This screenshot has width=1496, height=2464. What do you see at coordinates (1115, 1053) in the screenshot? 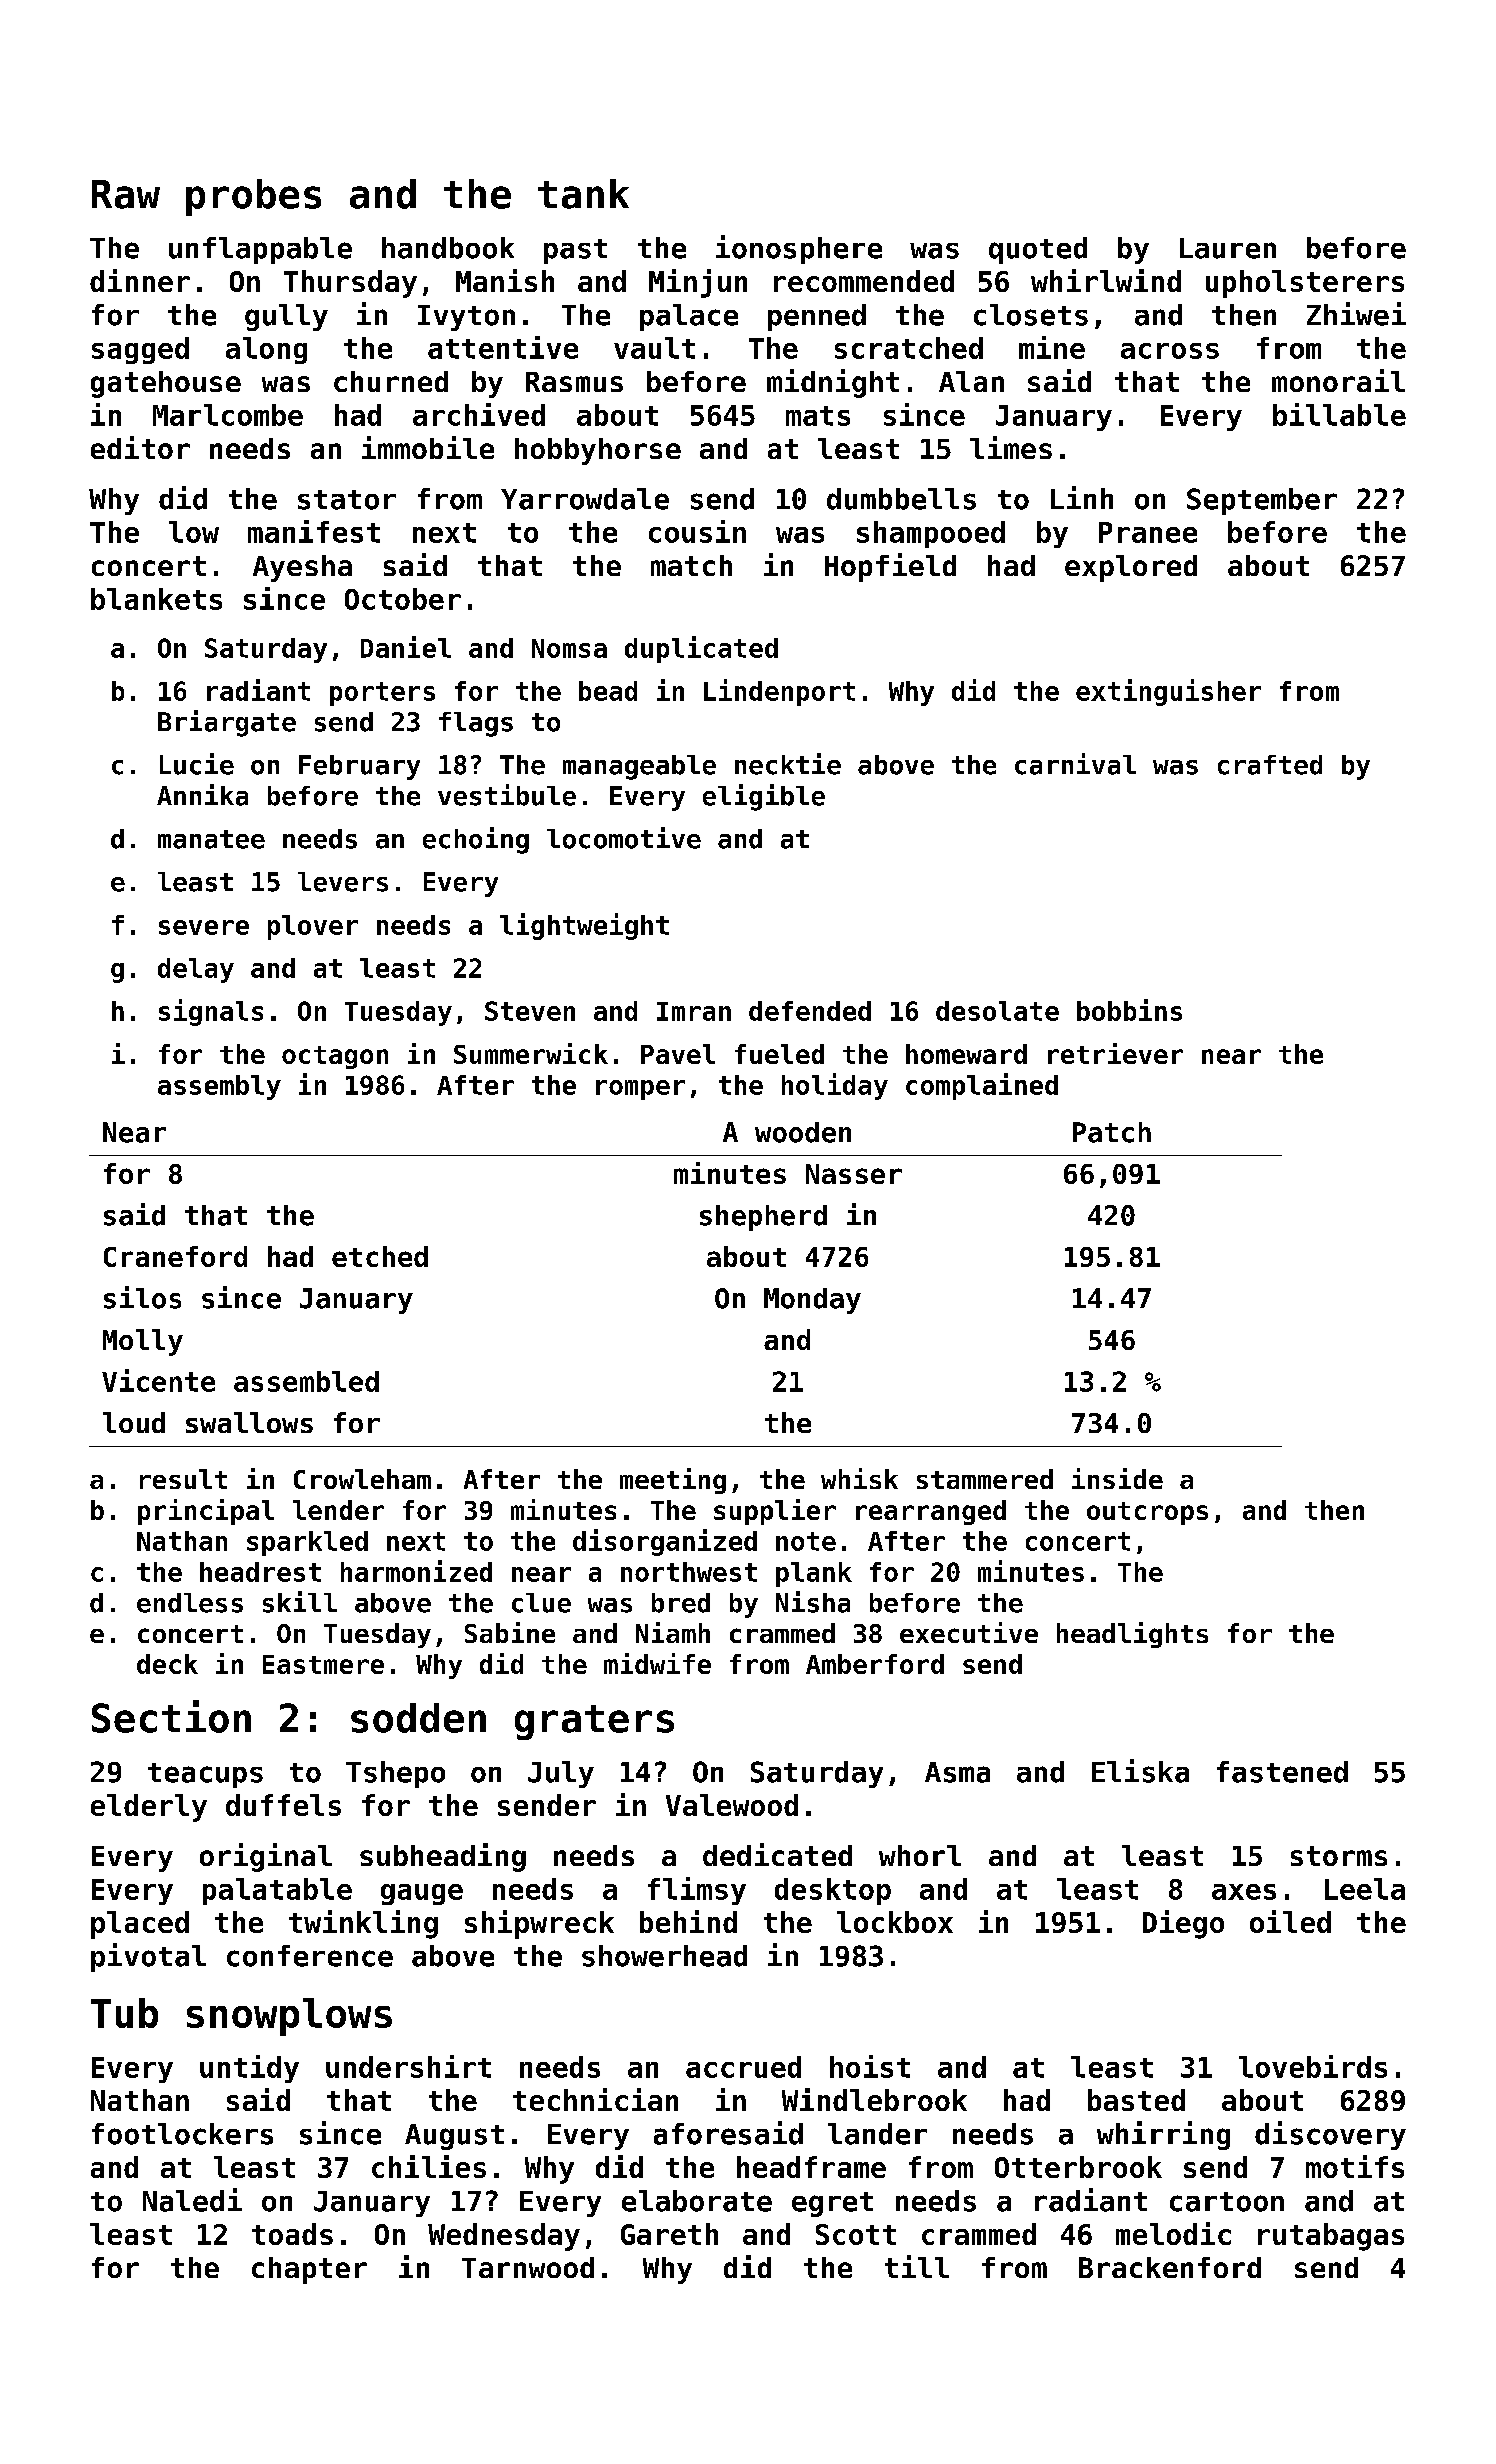
I see `retriever` at bounding box center [1115, 1053].
